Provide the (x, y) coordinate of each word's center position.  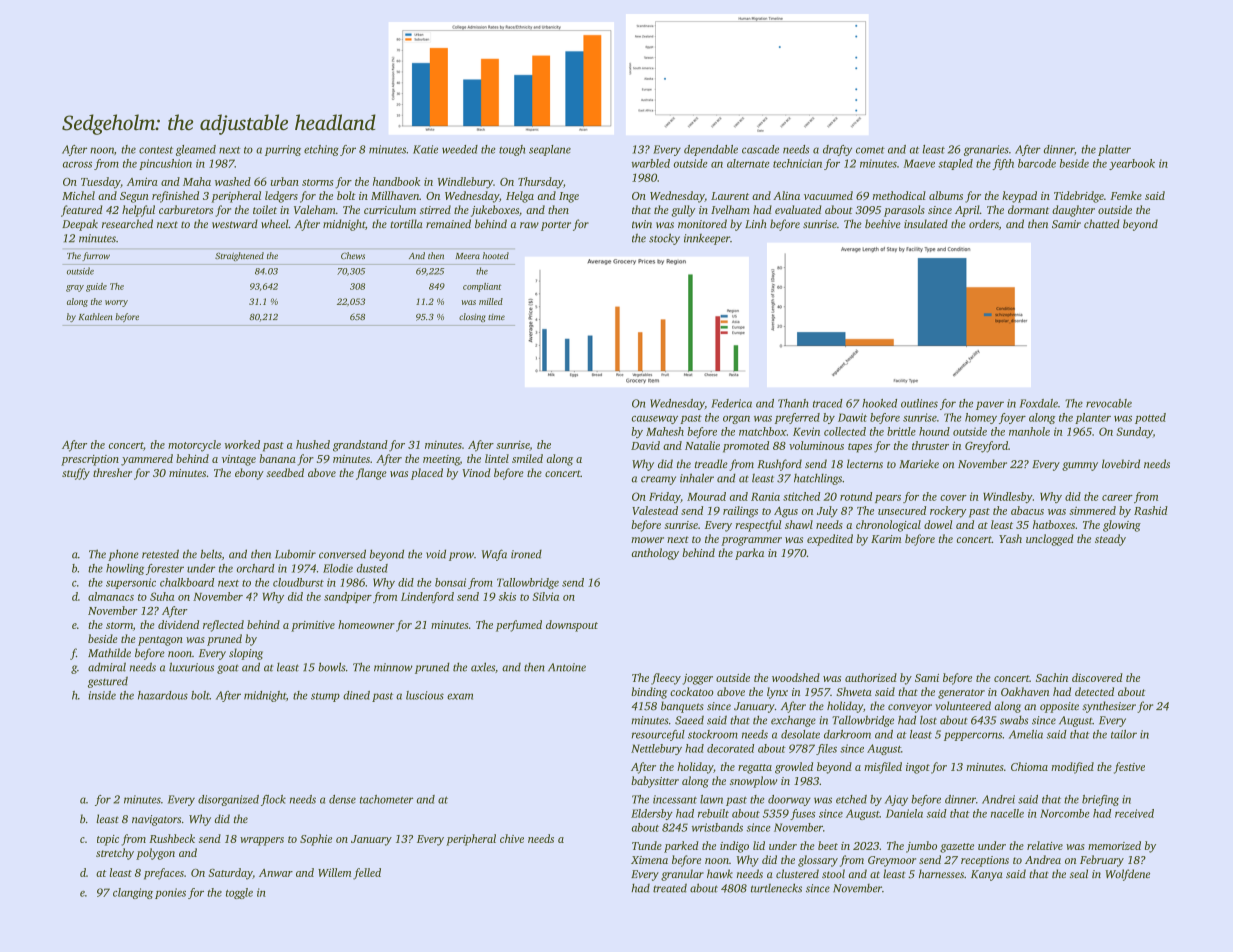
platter (1114, 150)
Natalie (702, 445)
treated (670, 888)
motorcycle (194, 446)
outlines (919, 403)
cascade (760, 149)
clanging (133, 893)
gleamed (196, 150)
